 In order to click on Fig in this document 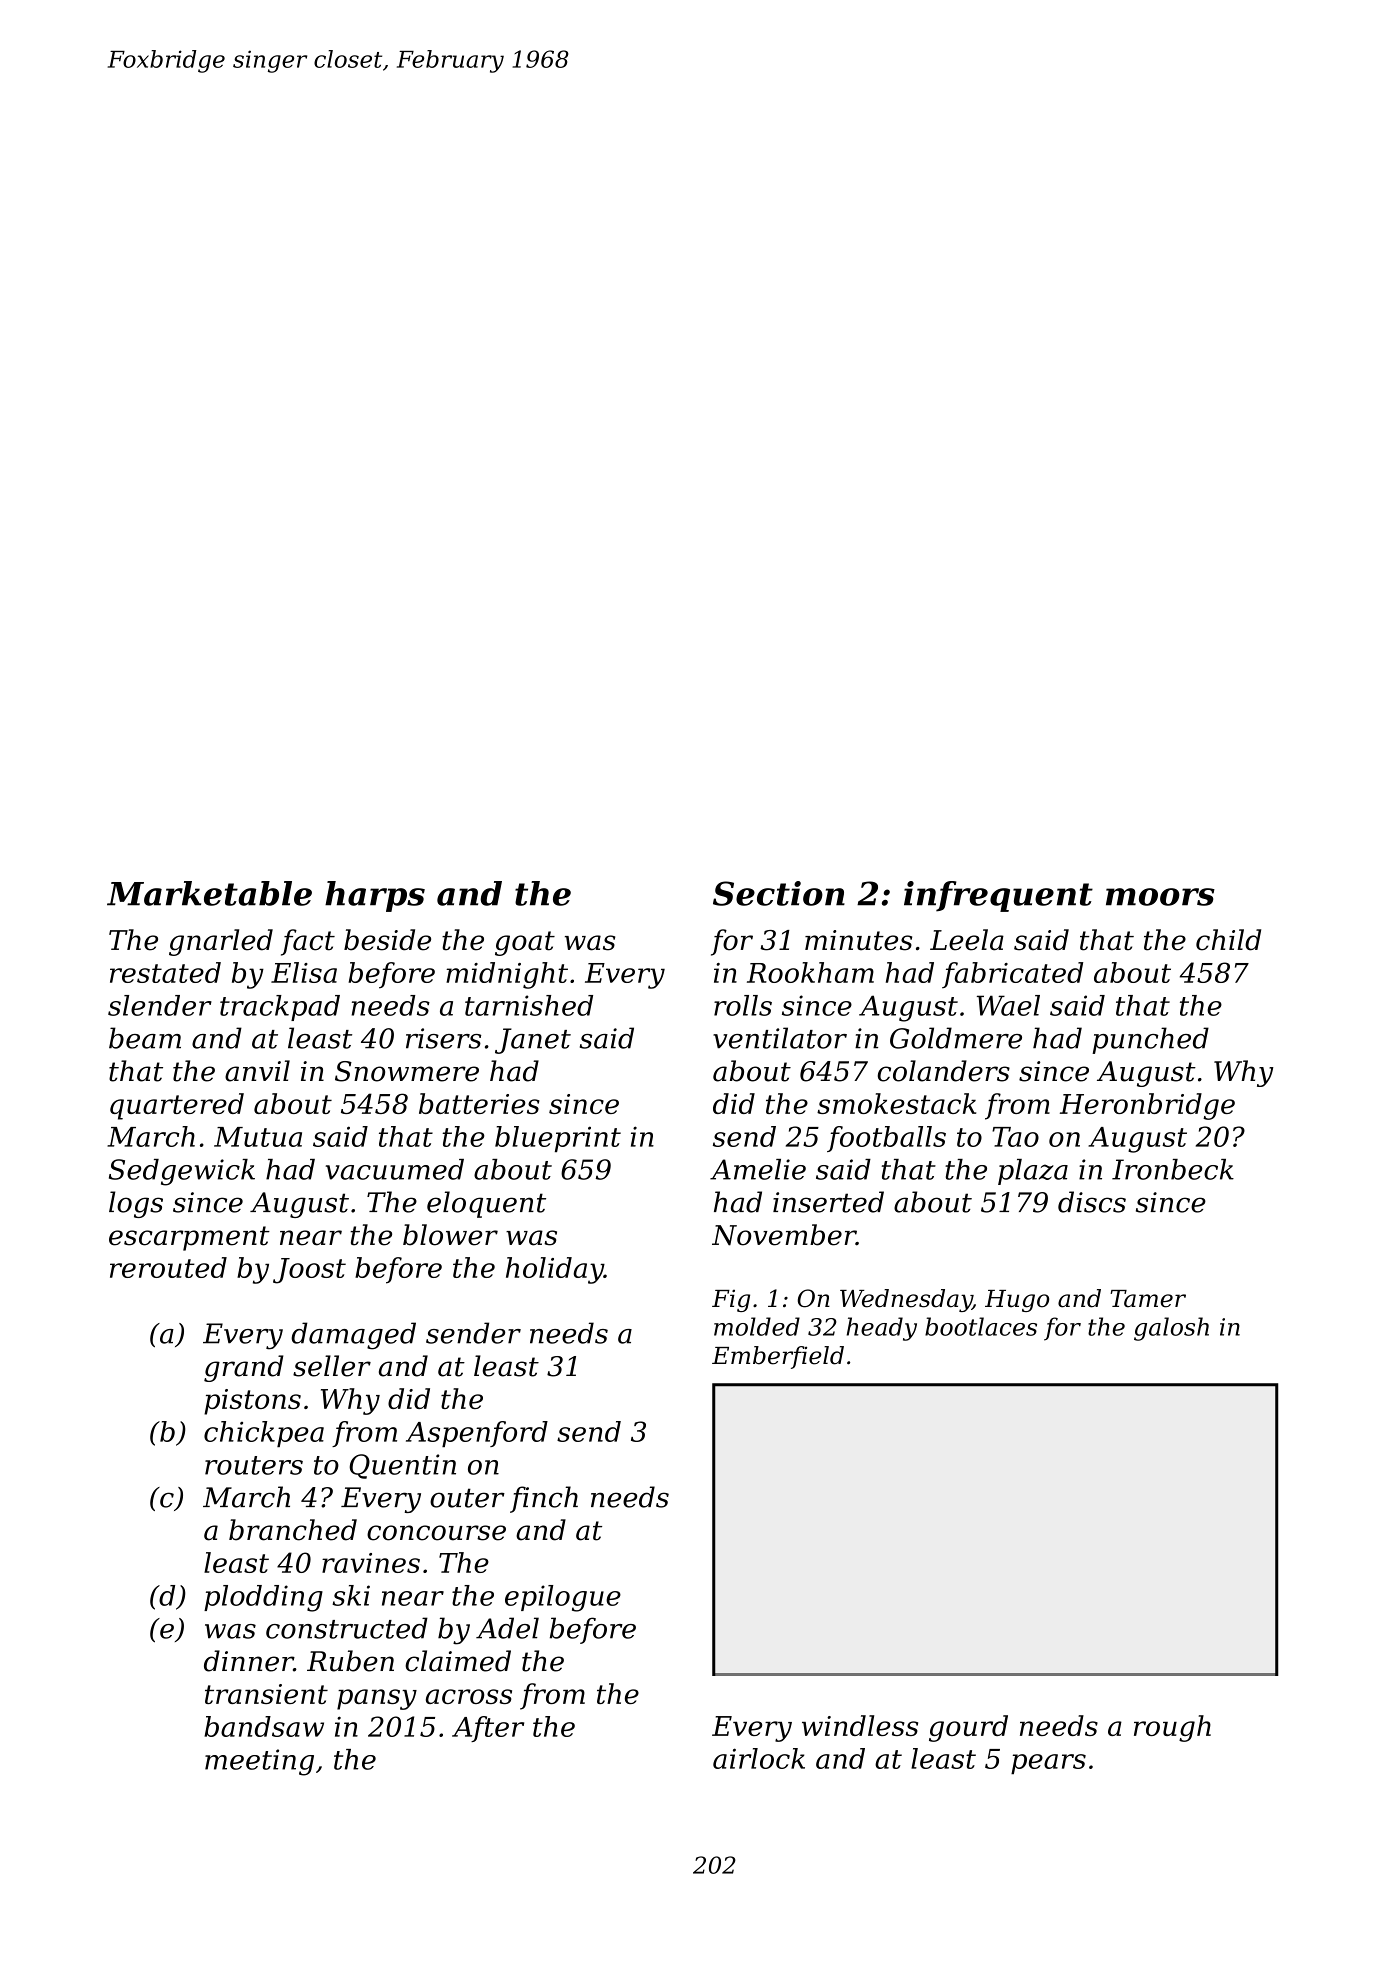, I will do `click(731, 1301)`.
